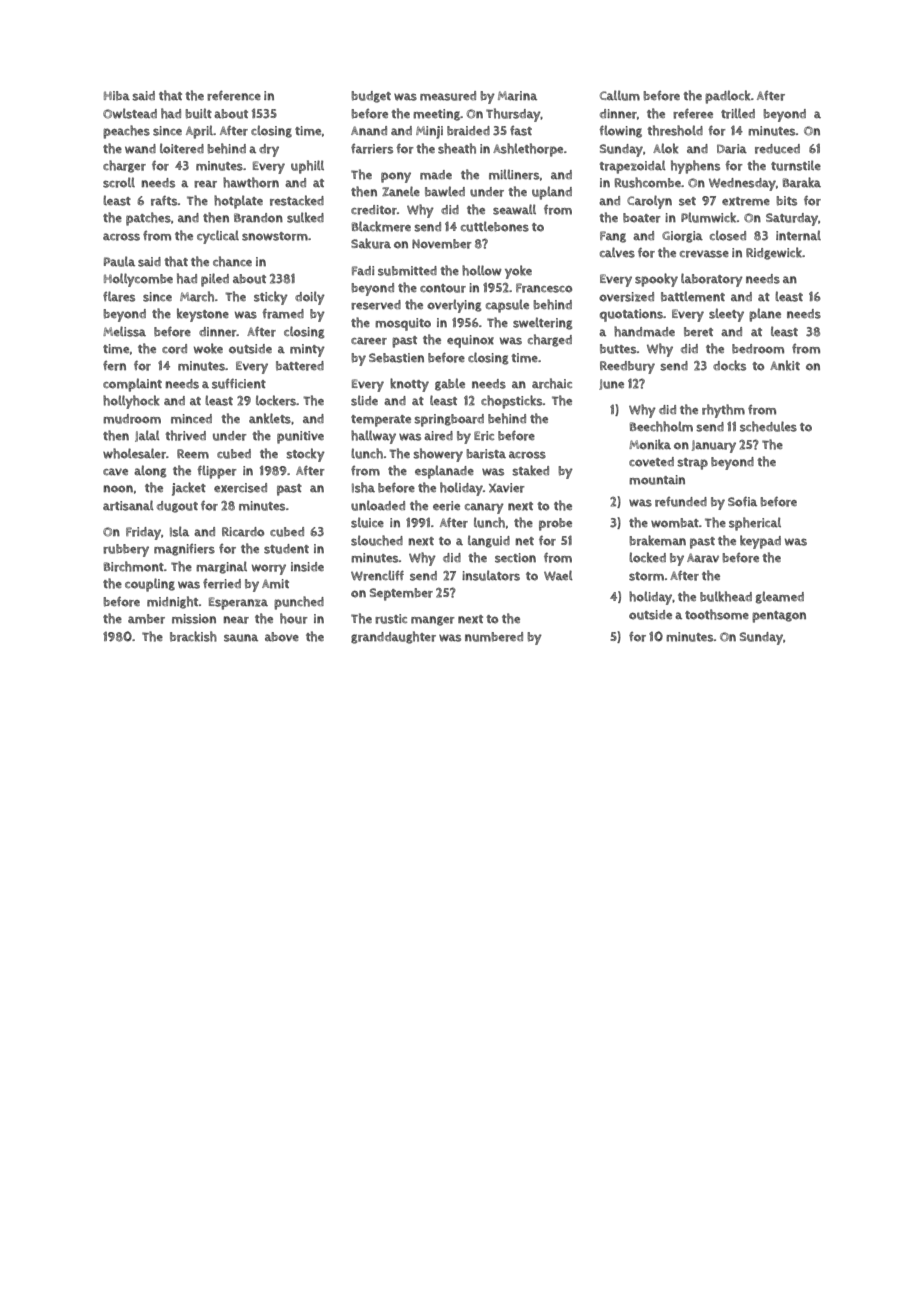 This page has height=1308, width=924. Describe the element at coordinates (765, 315) in the page. I see `plane` at that location.
